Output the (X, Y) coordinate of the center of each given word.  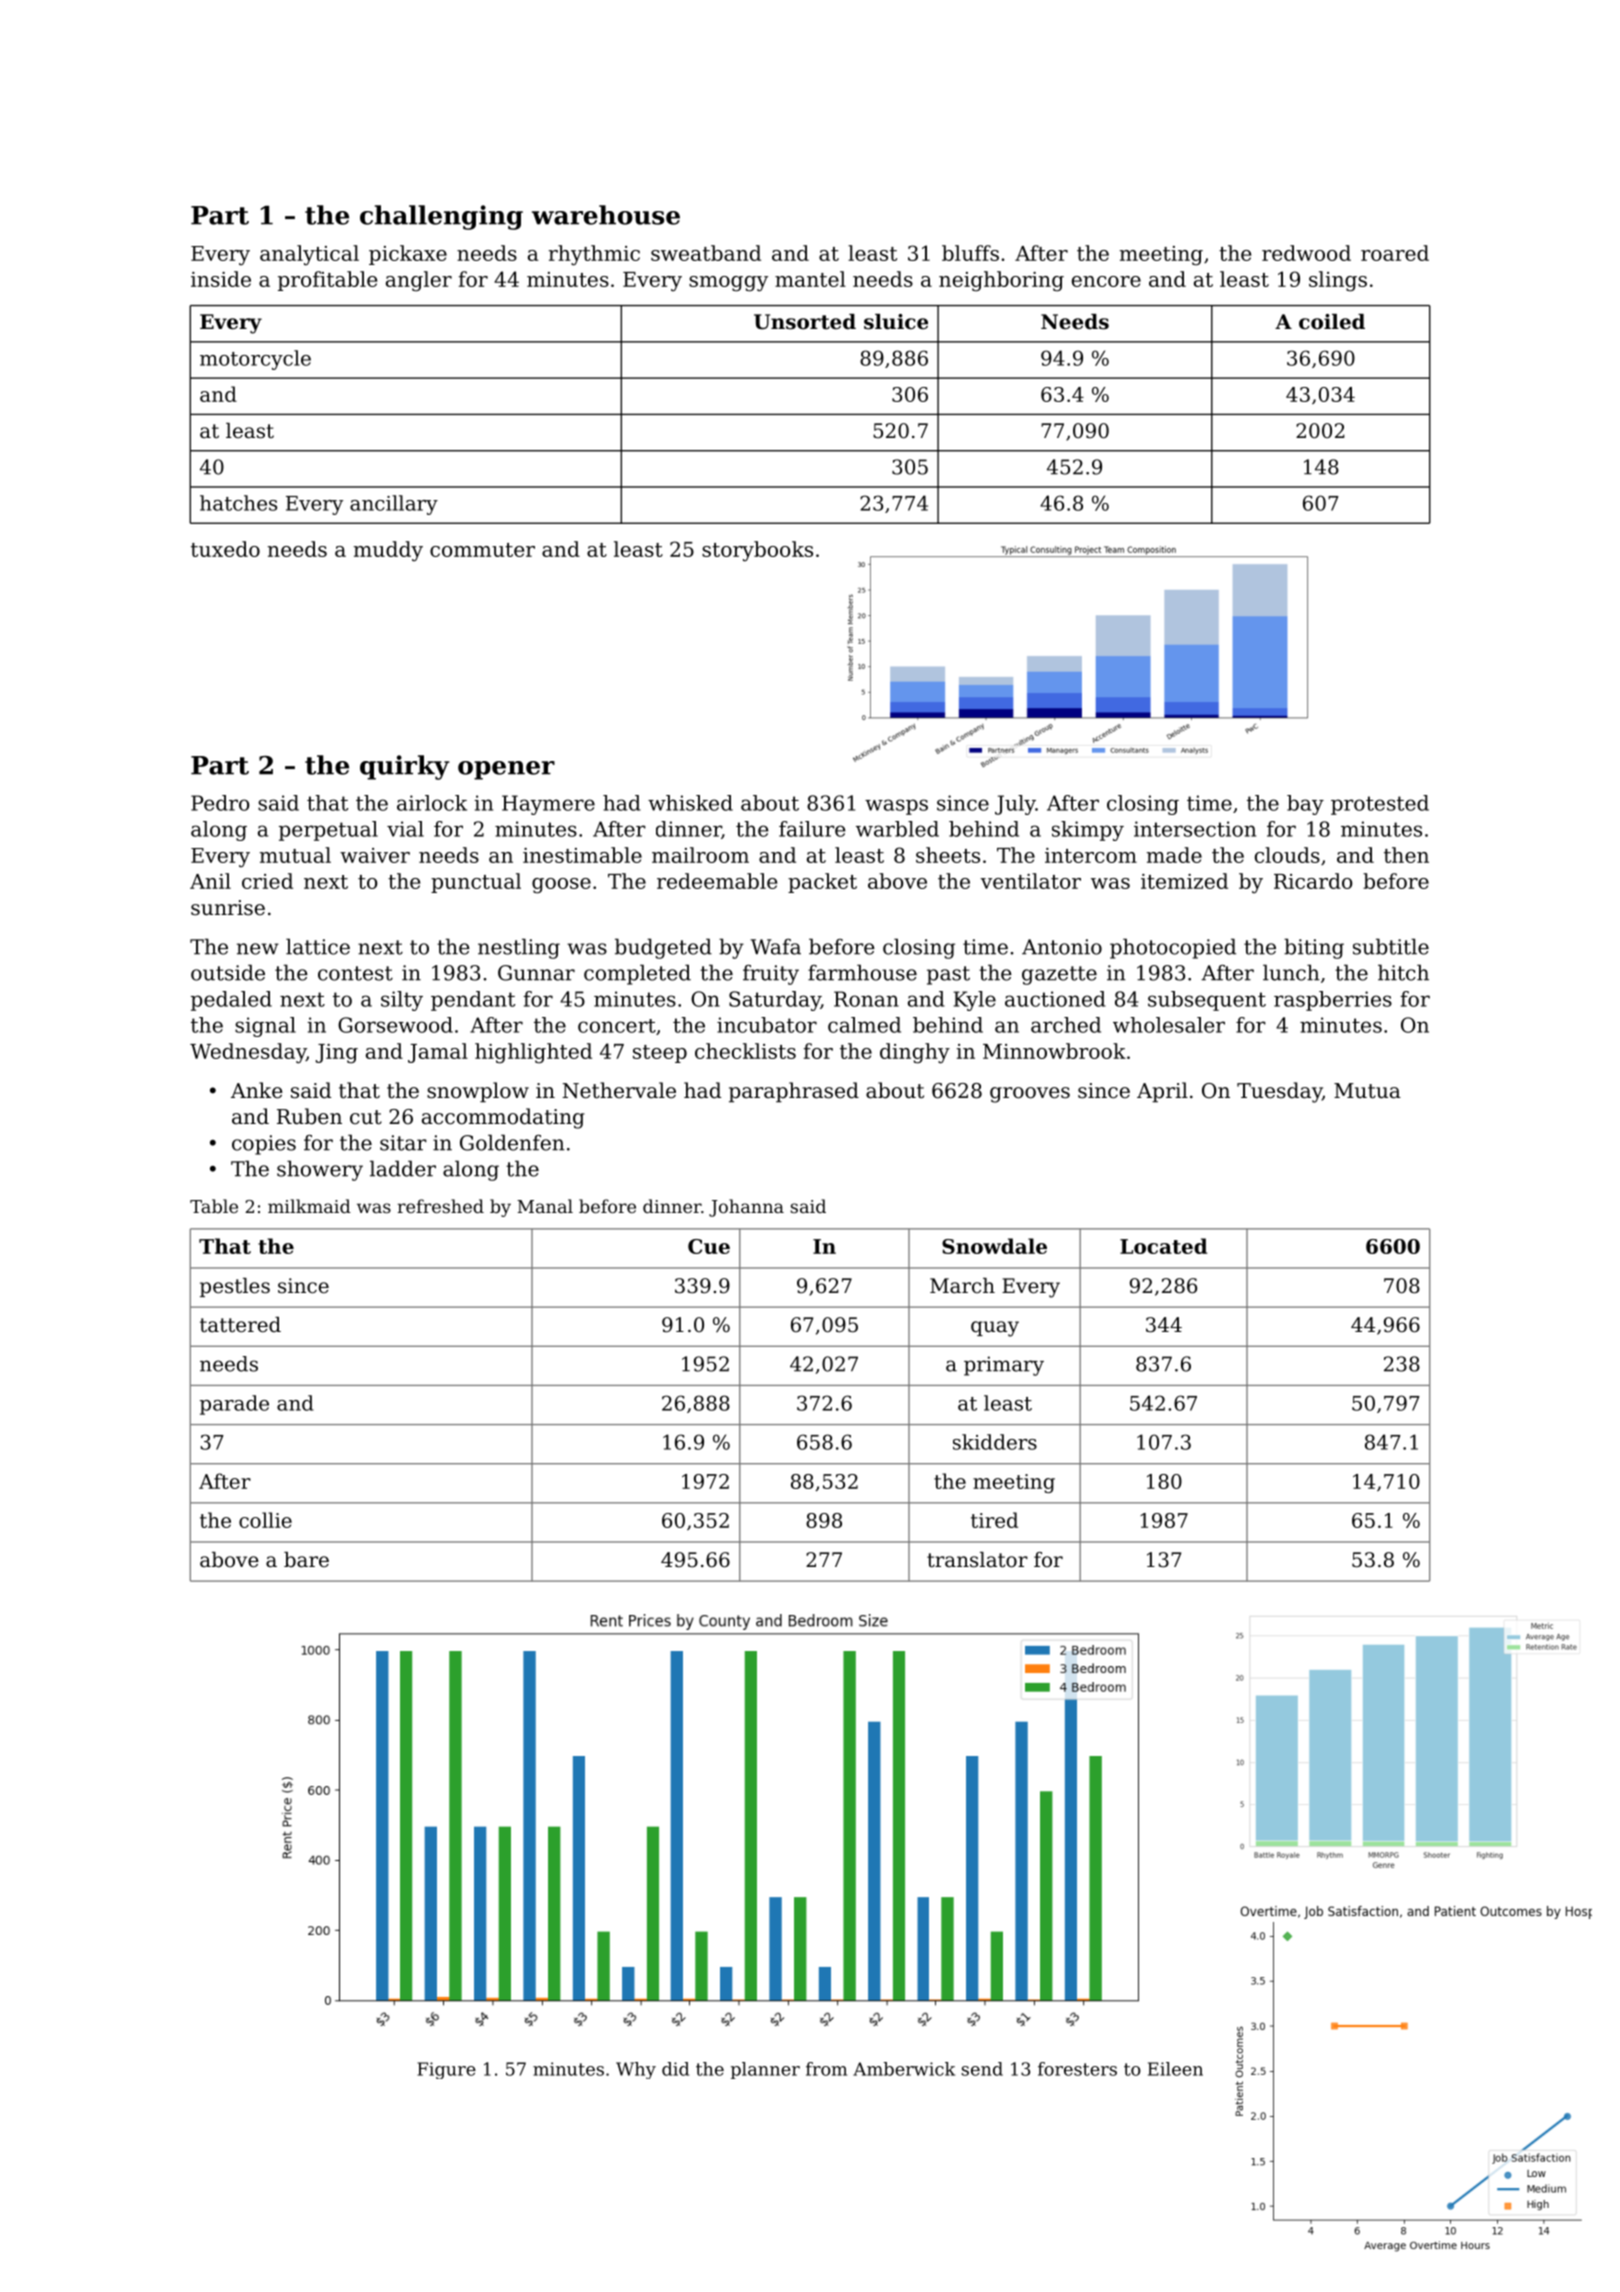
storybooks (757, 551)
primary (1004, 1366)
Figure (446, 2070)
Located (1163, 1246)
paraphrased (794, 1092)
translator (977, 1560)
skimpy (1088, 831)
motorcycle (255, 360)
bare (306, 1560)
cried (267, 881)
